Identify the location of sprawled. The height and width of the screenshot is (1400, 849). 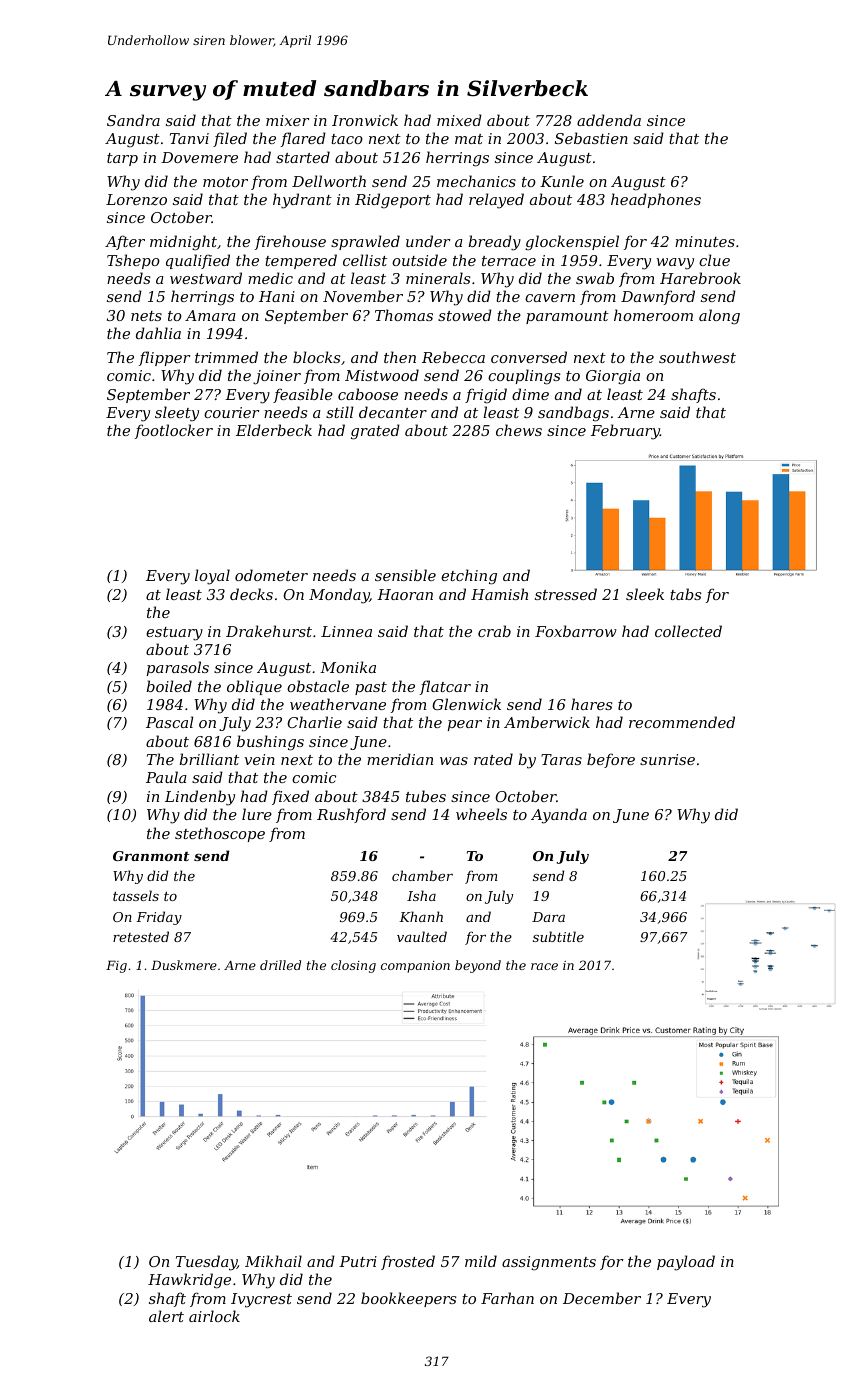
(365, 242).
